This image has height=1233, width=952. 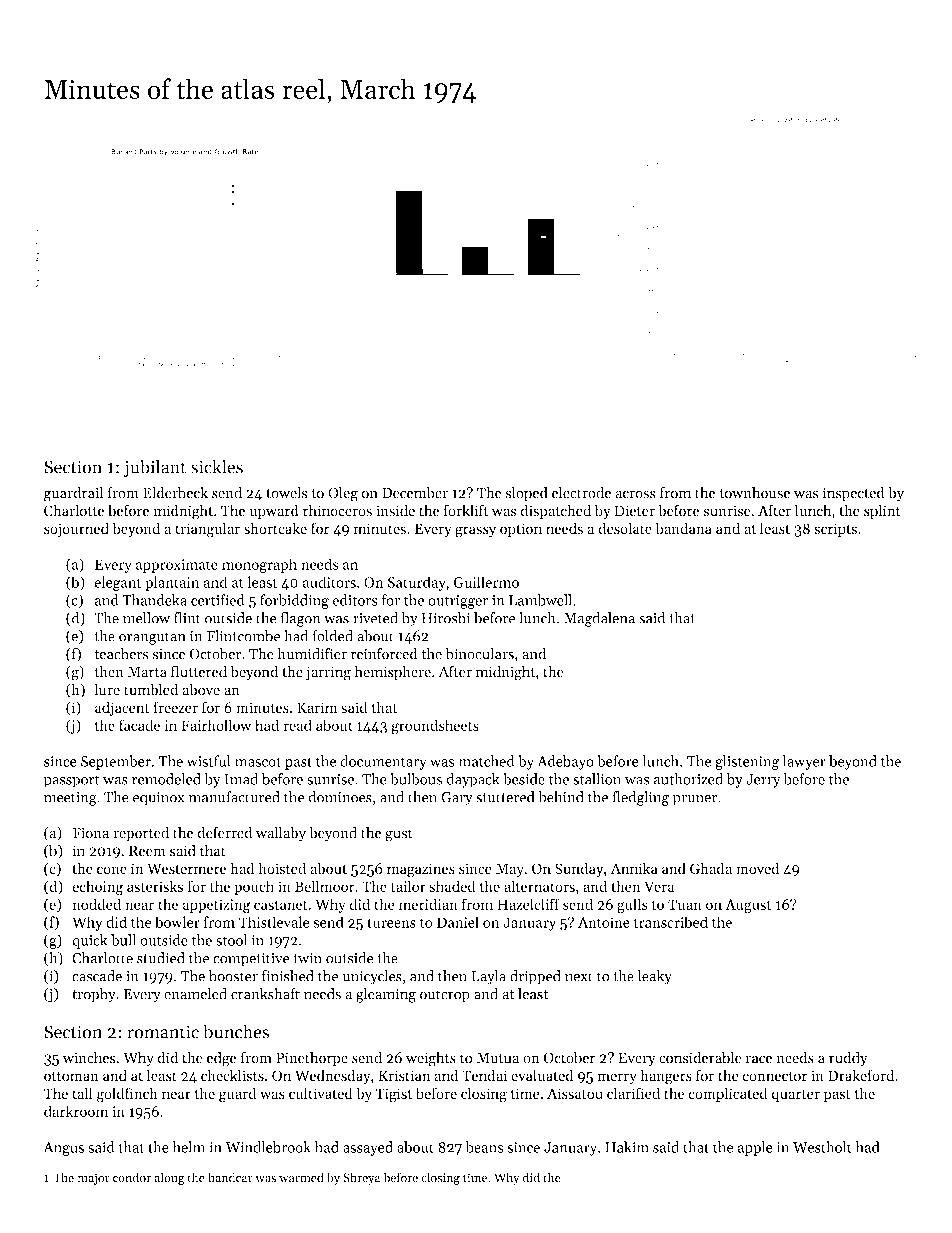 What do you see at coordinates (882, 511) in the image?
I see `splint` at bounding box center [882, 511].
